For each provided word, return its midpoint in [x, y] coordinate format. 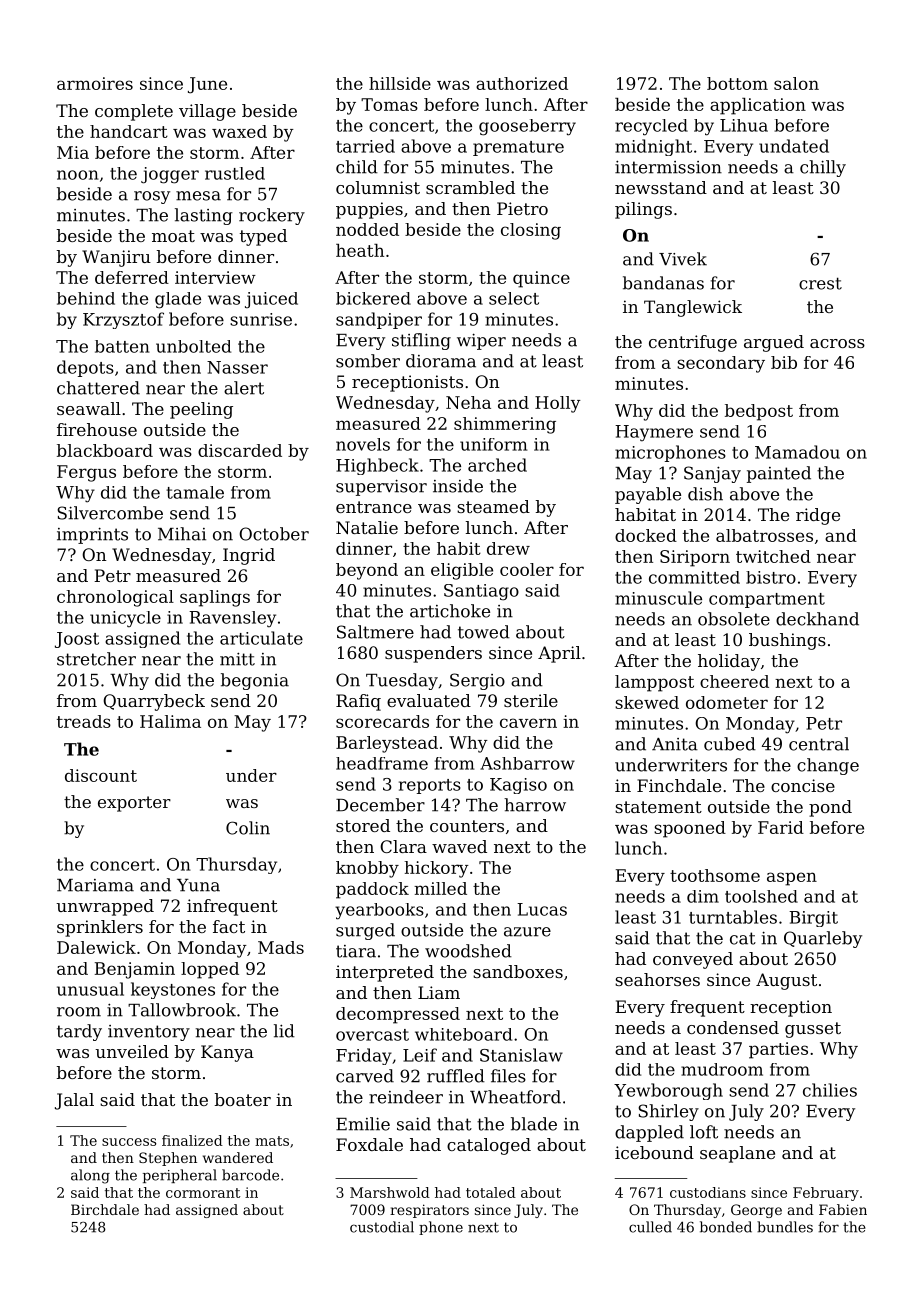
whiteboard [463, 1034]
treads [84, 721]
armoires [95, 83]
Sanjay [712, 474]
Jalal [74, 1101]
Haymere [654, 433]
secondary [721, 364]
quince [541, 279]
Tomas [389, 104]
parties [778, 1050]
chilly [823, 168]
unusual [90, 989]
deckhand [817, 619]
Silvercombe [110, 513]
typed [263, 237]
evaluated [429, 700]
